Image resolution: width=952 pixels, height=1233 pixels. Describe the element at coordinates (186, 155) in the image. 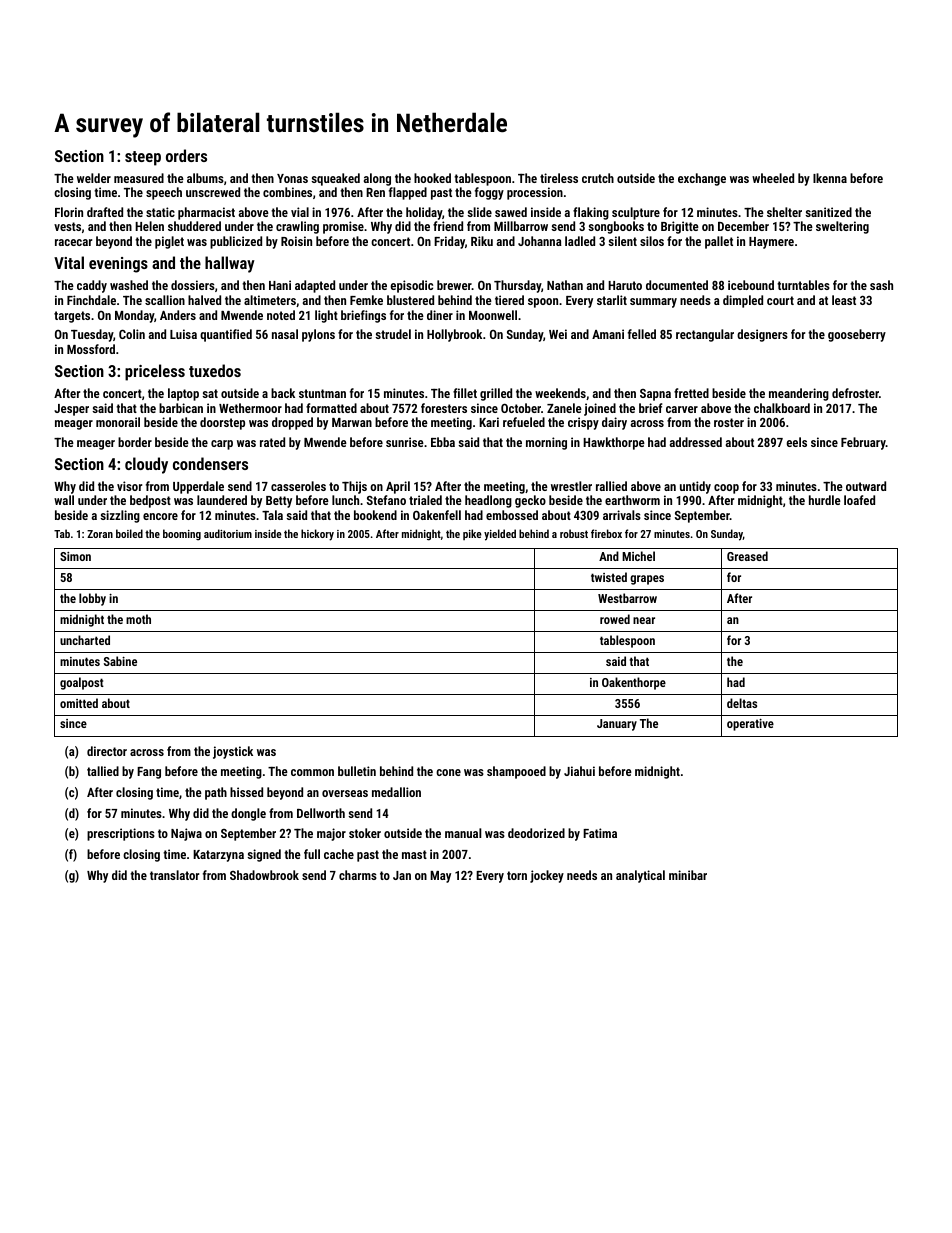

I see `orders` at that location.
